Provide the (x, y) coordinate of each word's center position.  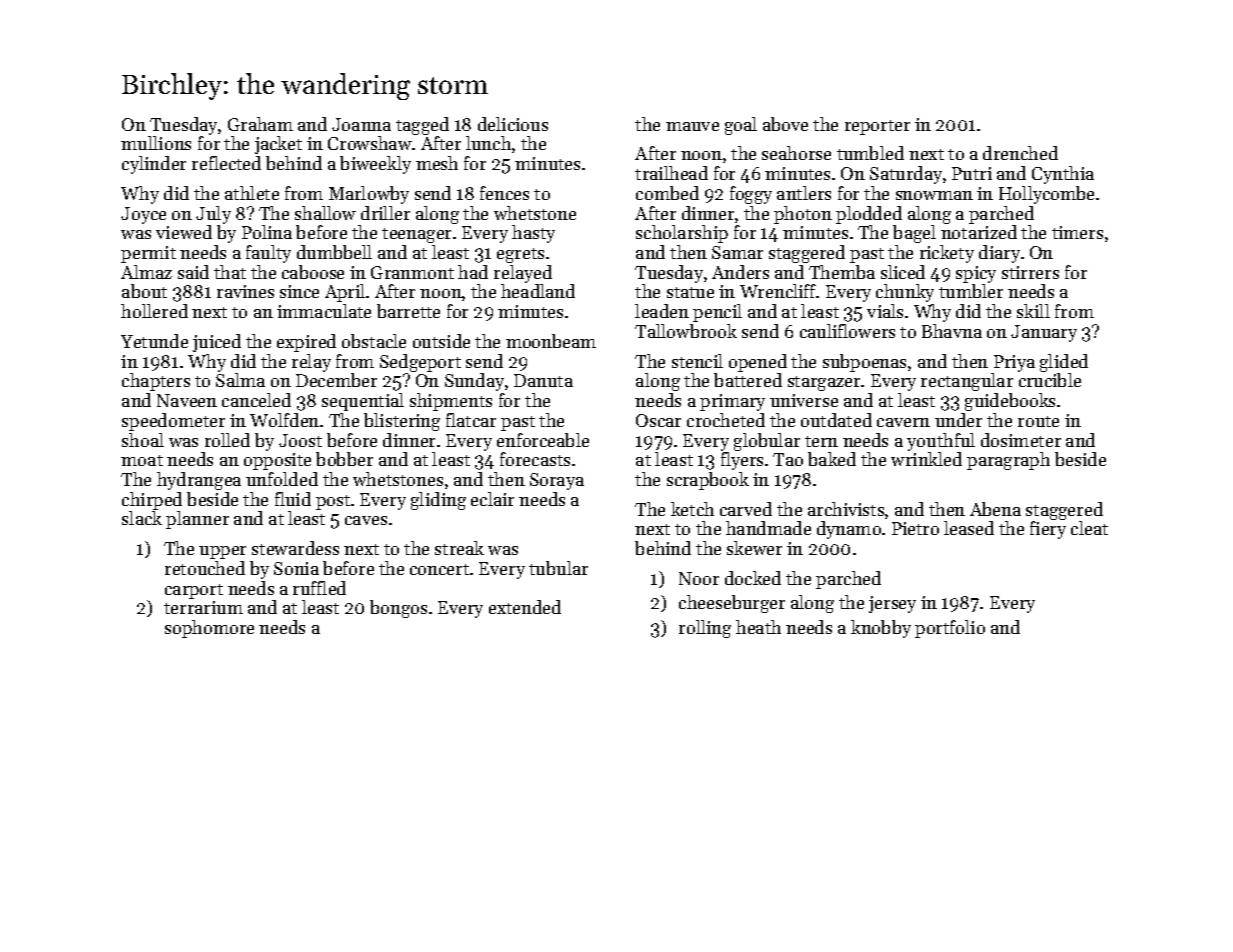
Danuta (543, 380)
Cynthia (1063, 175)
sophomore (209, 629)
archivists (846, 509)
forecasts (535, 459)
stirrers (1030, 272)
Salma (240, 380)
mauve (692, 126)
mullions (156, 143)
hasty (533, 234)
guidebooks (1010, 402)
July (213, 215)
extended (525, 607)
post (333, 502)
